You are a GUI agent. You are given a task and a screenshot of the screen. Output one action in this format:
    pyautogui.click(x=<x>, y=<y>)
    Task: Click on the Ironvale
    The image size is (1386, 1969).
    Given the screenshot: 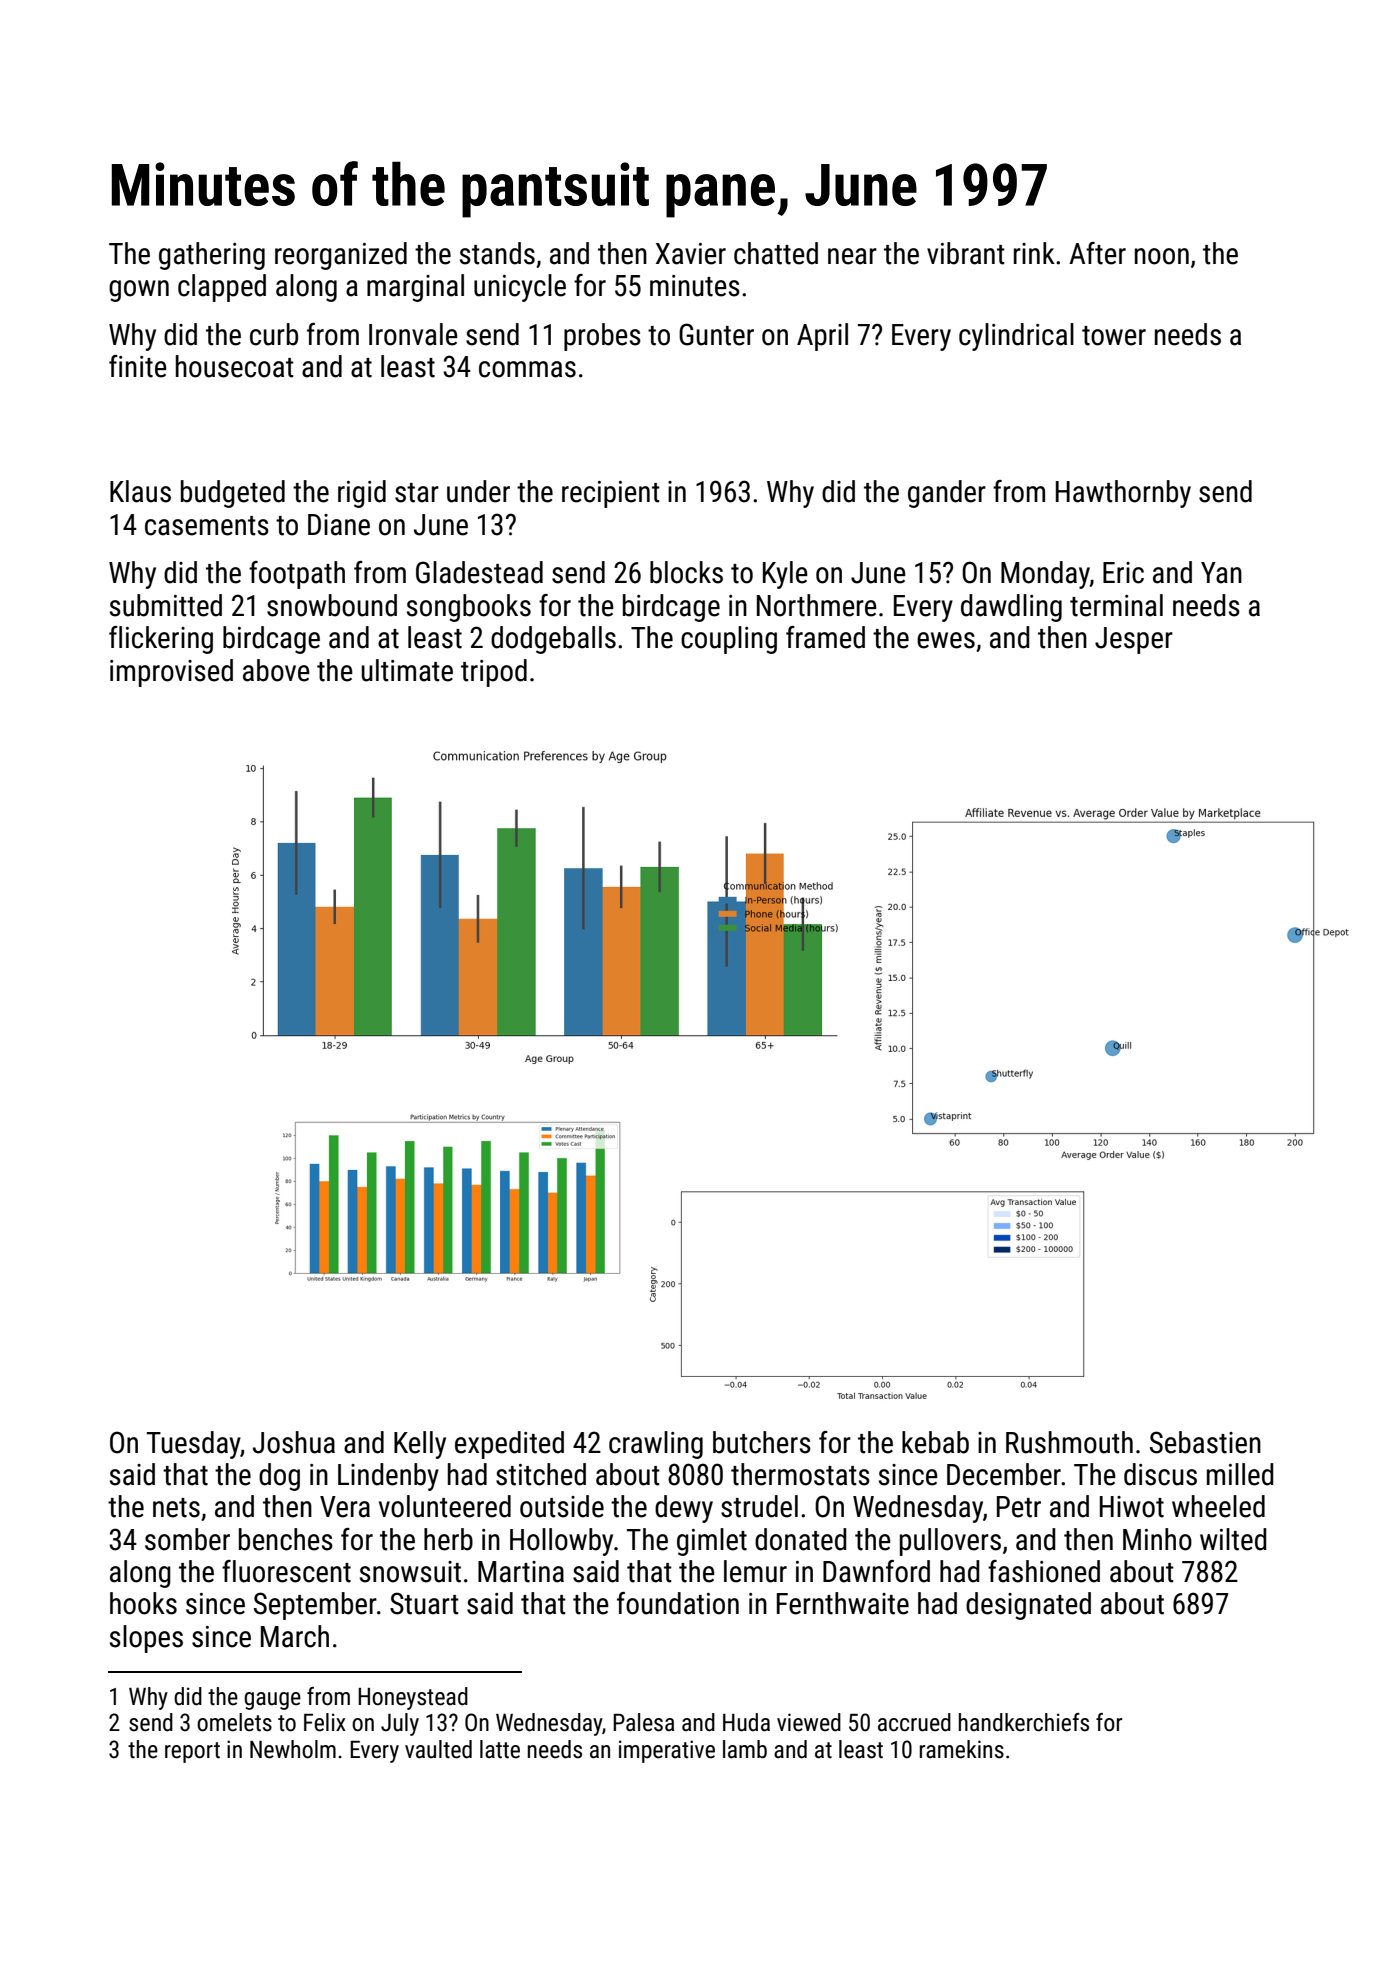 What is the action you would take?
    pyautogui.click(x=413, y=334)
